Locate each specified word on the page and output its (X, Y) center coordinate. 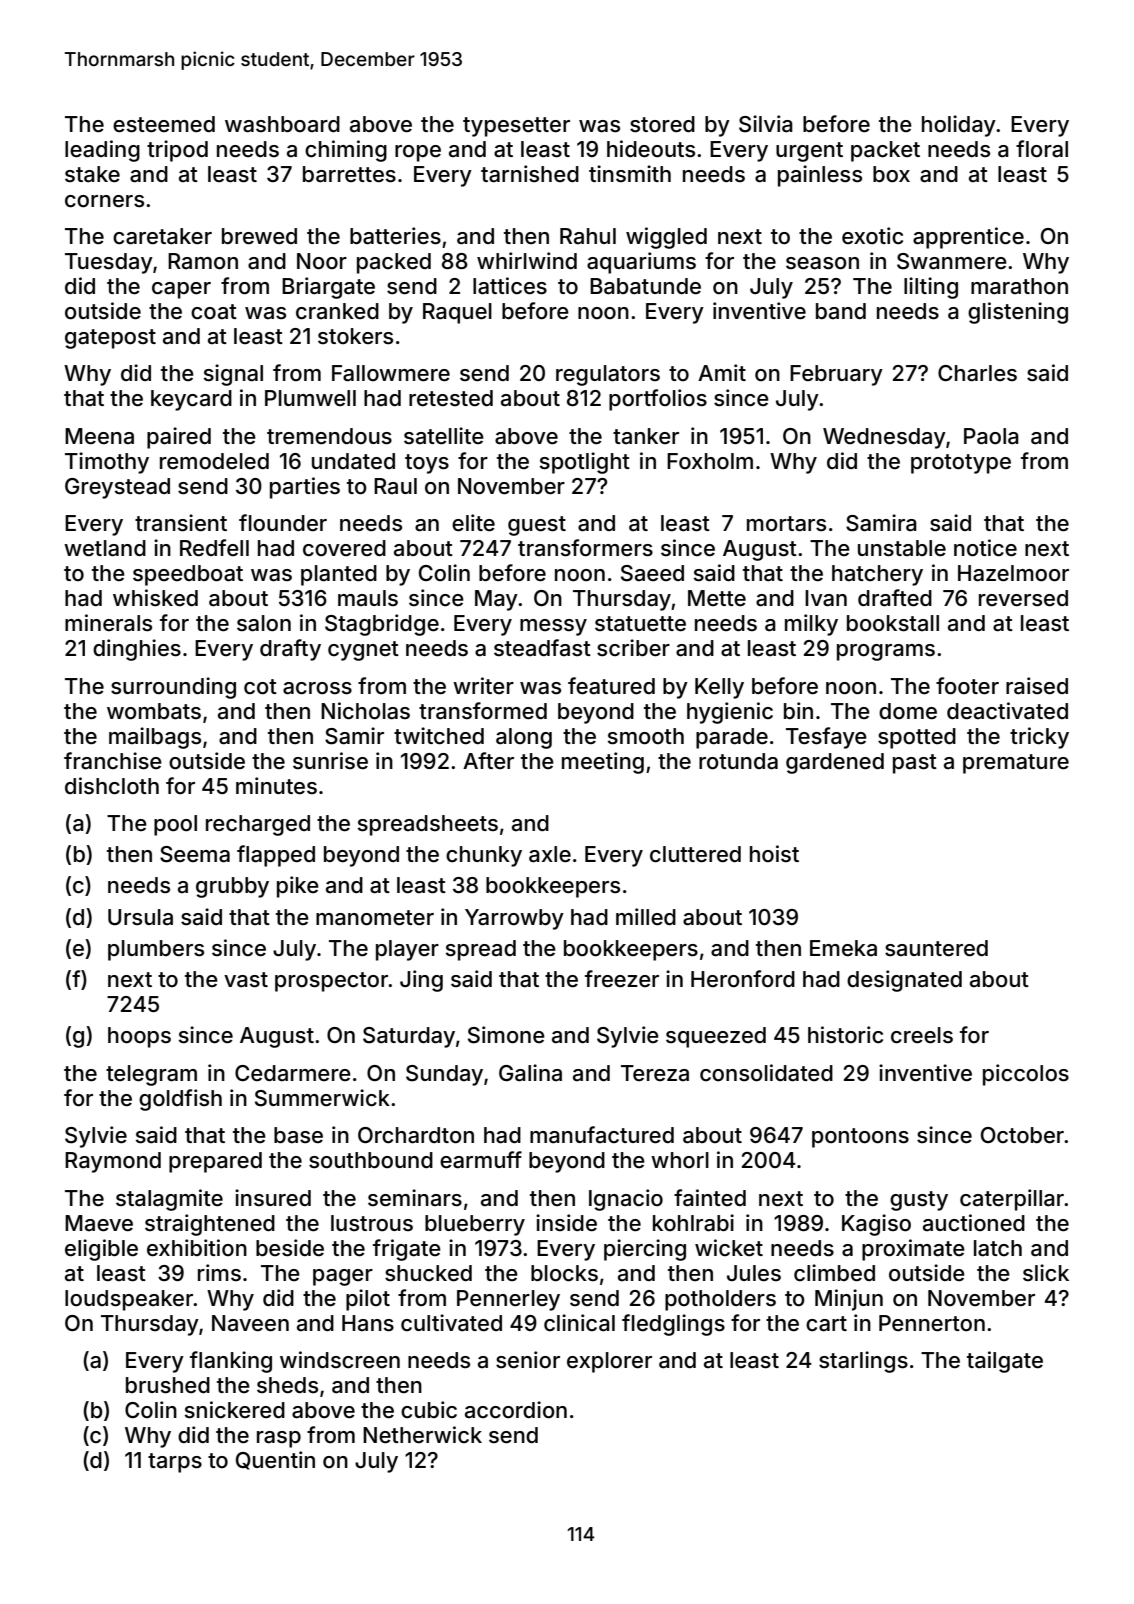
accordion (516, 1410)
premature (1016, 764)
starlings (863, 1362)
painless (820, 176)
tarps (175, 1463)
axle (550, 854)
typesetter (516, 127)
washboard (282, 124)
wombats (154, 711)
